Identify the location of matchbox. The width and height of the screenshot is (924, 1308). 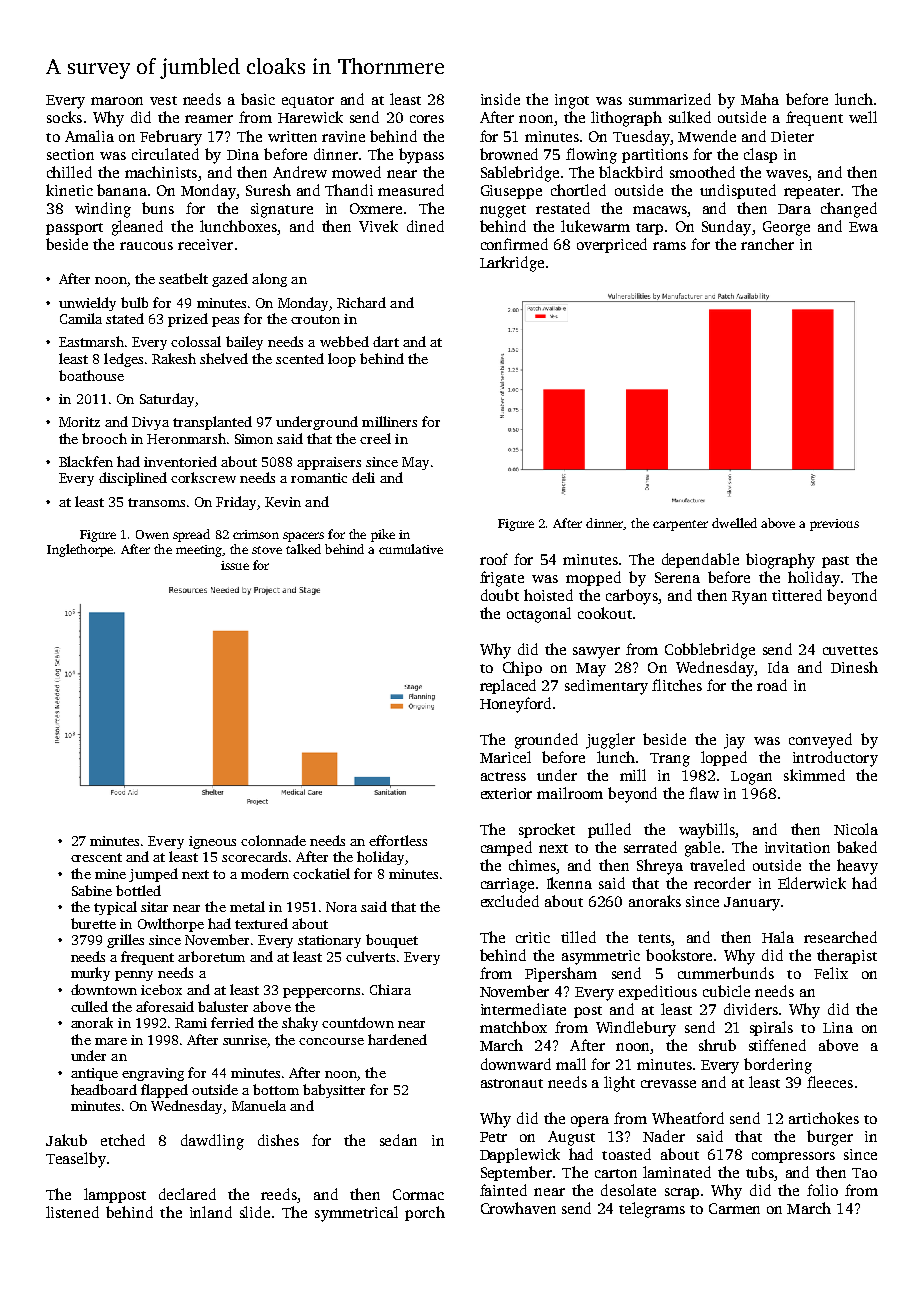
(513, 1027).
